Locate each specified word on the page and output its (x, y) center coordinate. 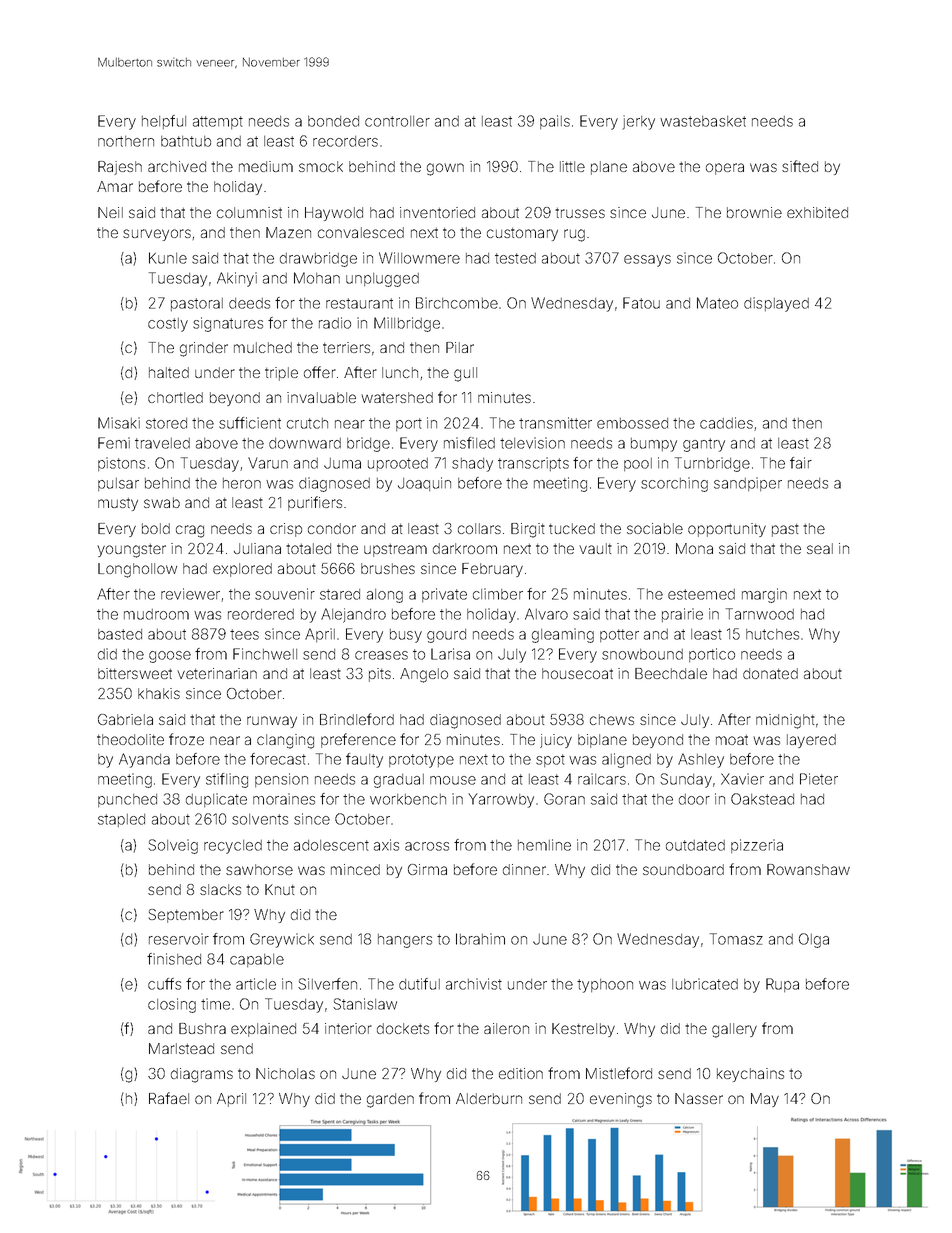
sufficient (250, 423)
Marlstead (181, 1048)
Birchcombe (457, 303)
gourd (446, 636)
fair (801, 463)
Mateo (717, 303)
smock (321, 166)
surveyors (157, 235)
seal (820, 548)
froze (186, 739)
